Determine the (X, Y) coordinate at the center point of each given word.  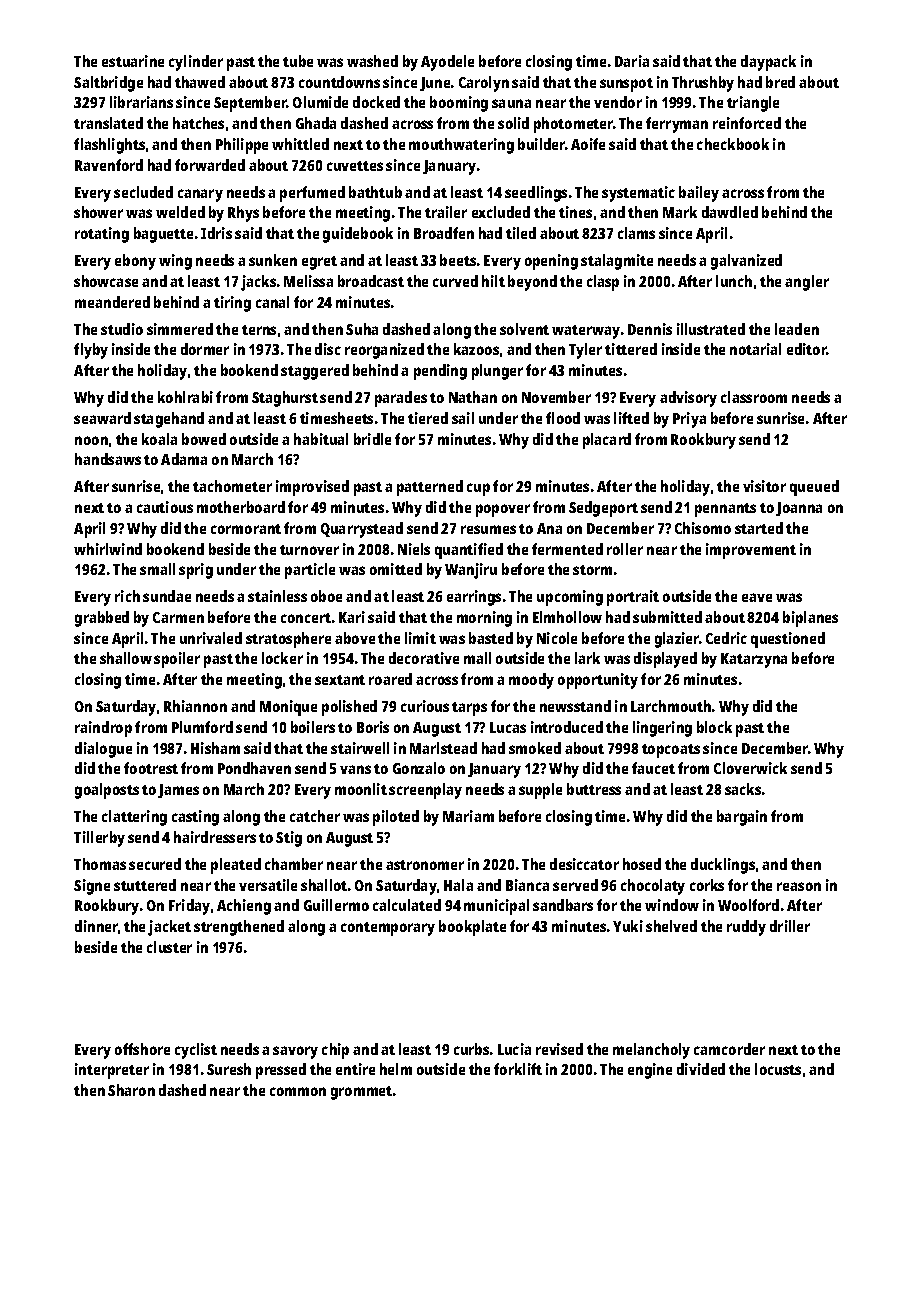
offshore (142, 1049)
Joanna (799, 509)
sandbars (563, 905)
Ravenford (109, 165)
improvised (312, 488)
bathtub (375, 192)
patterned (430, 488)
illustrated (711, 329)
